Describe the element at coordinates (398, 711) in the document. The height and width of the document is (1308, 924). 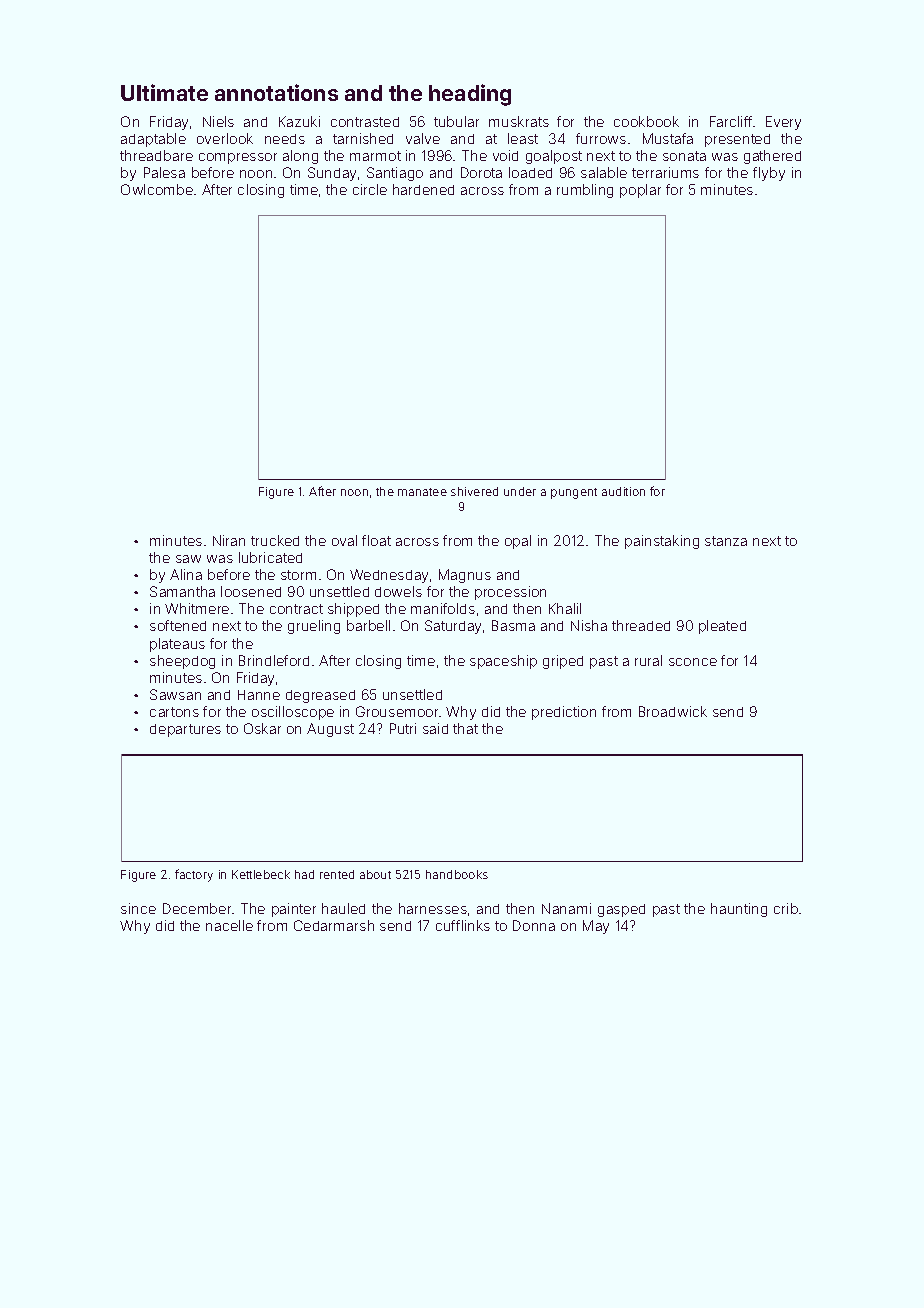
I see `Grousemoor` at that location.
